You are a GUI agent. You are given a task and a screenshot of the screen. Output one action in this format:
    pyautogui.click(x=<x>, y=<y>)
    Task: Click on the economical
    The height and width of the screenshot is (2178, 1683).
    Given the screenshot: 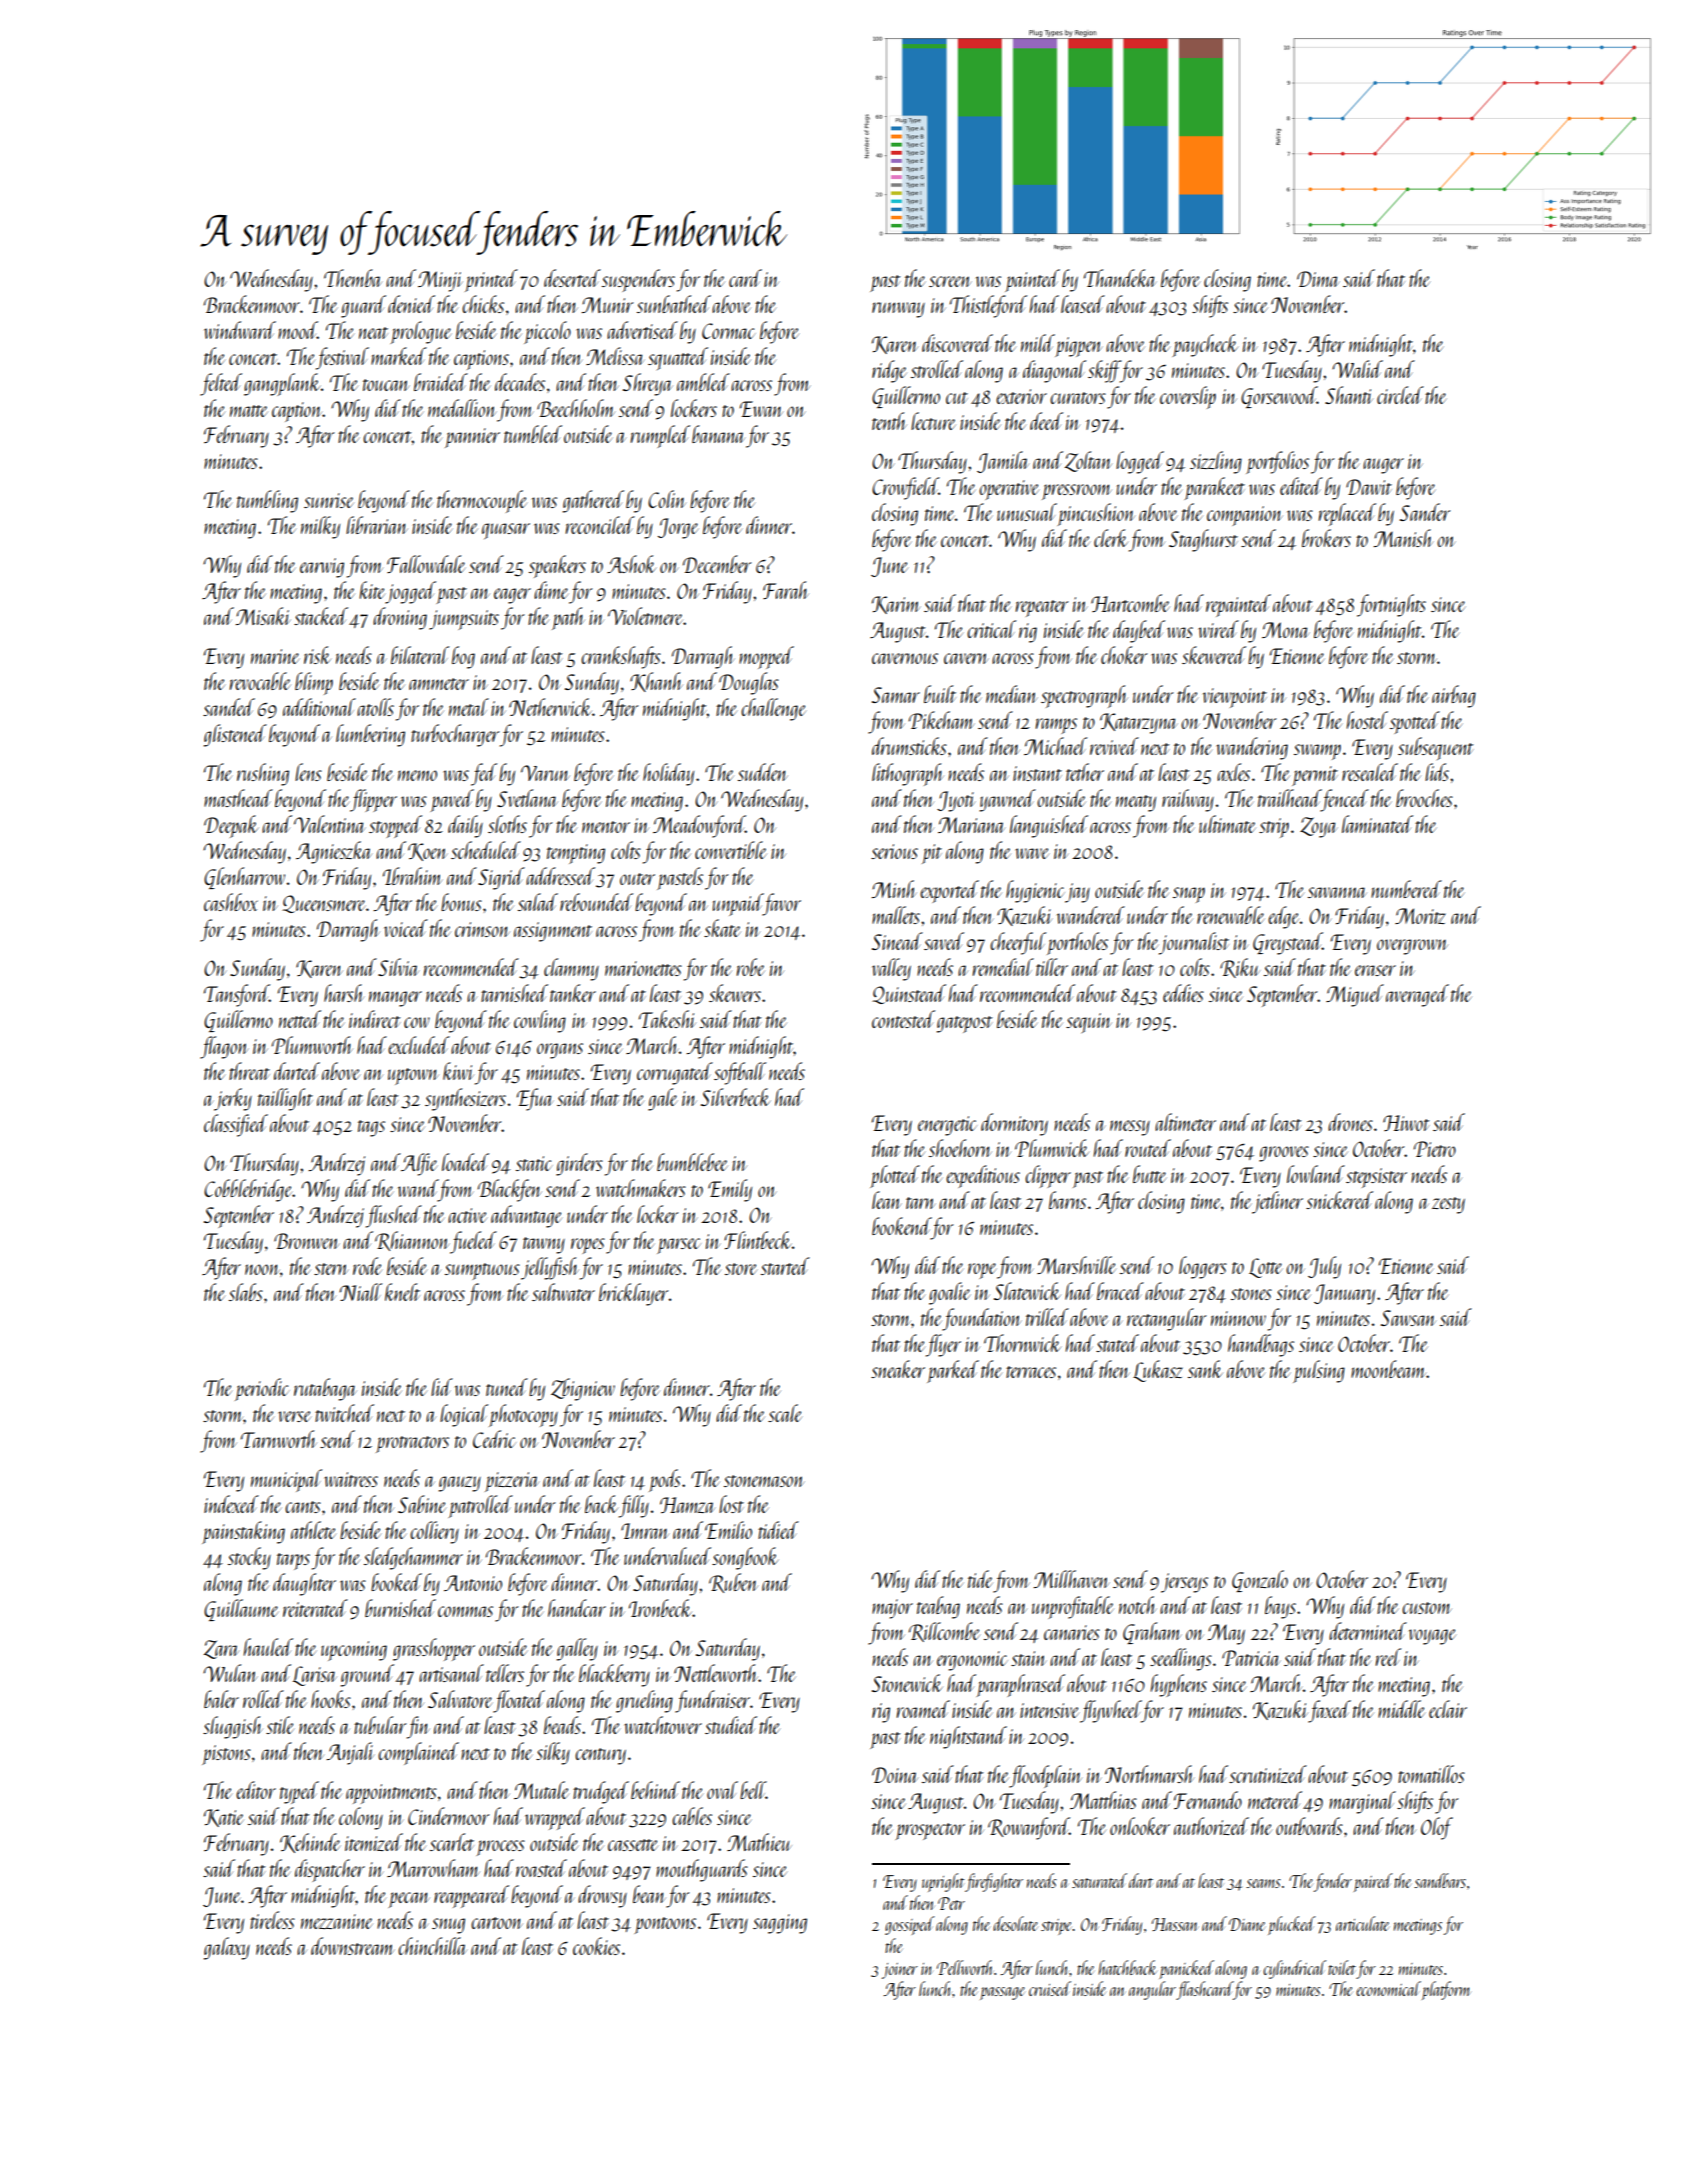 What is the action you would take?
    pyautogui.click(x=1388, y=1988)
